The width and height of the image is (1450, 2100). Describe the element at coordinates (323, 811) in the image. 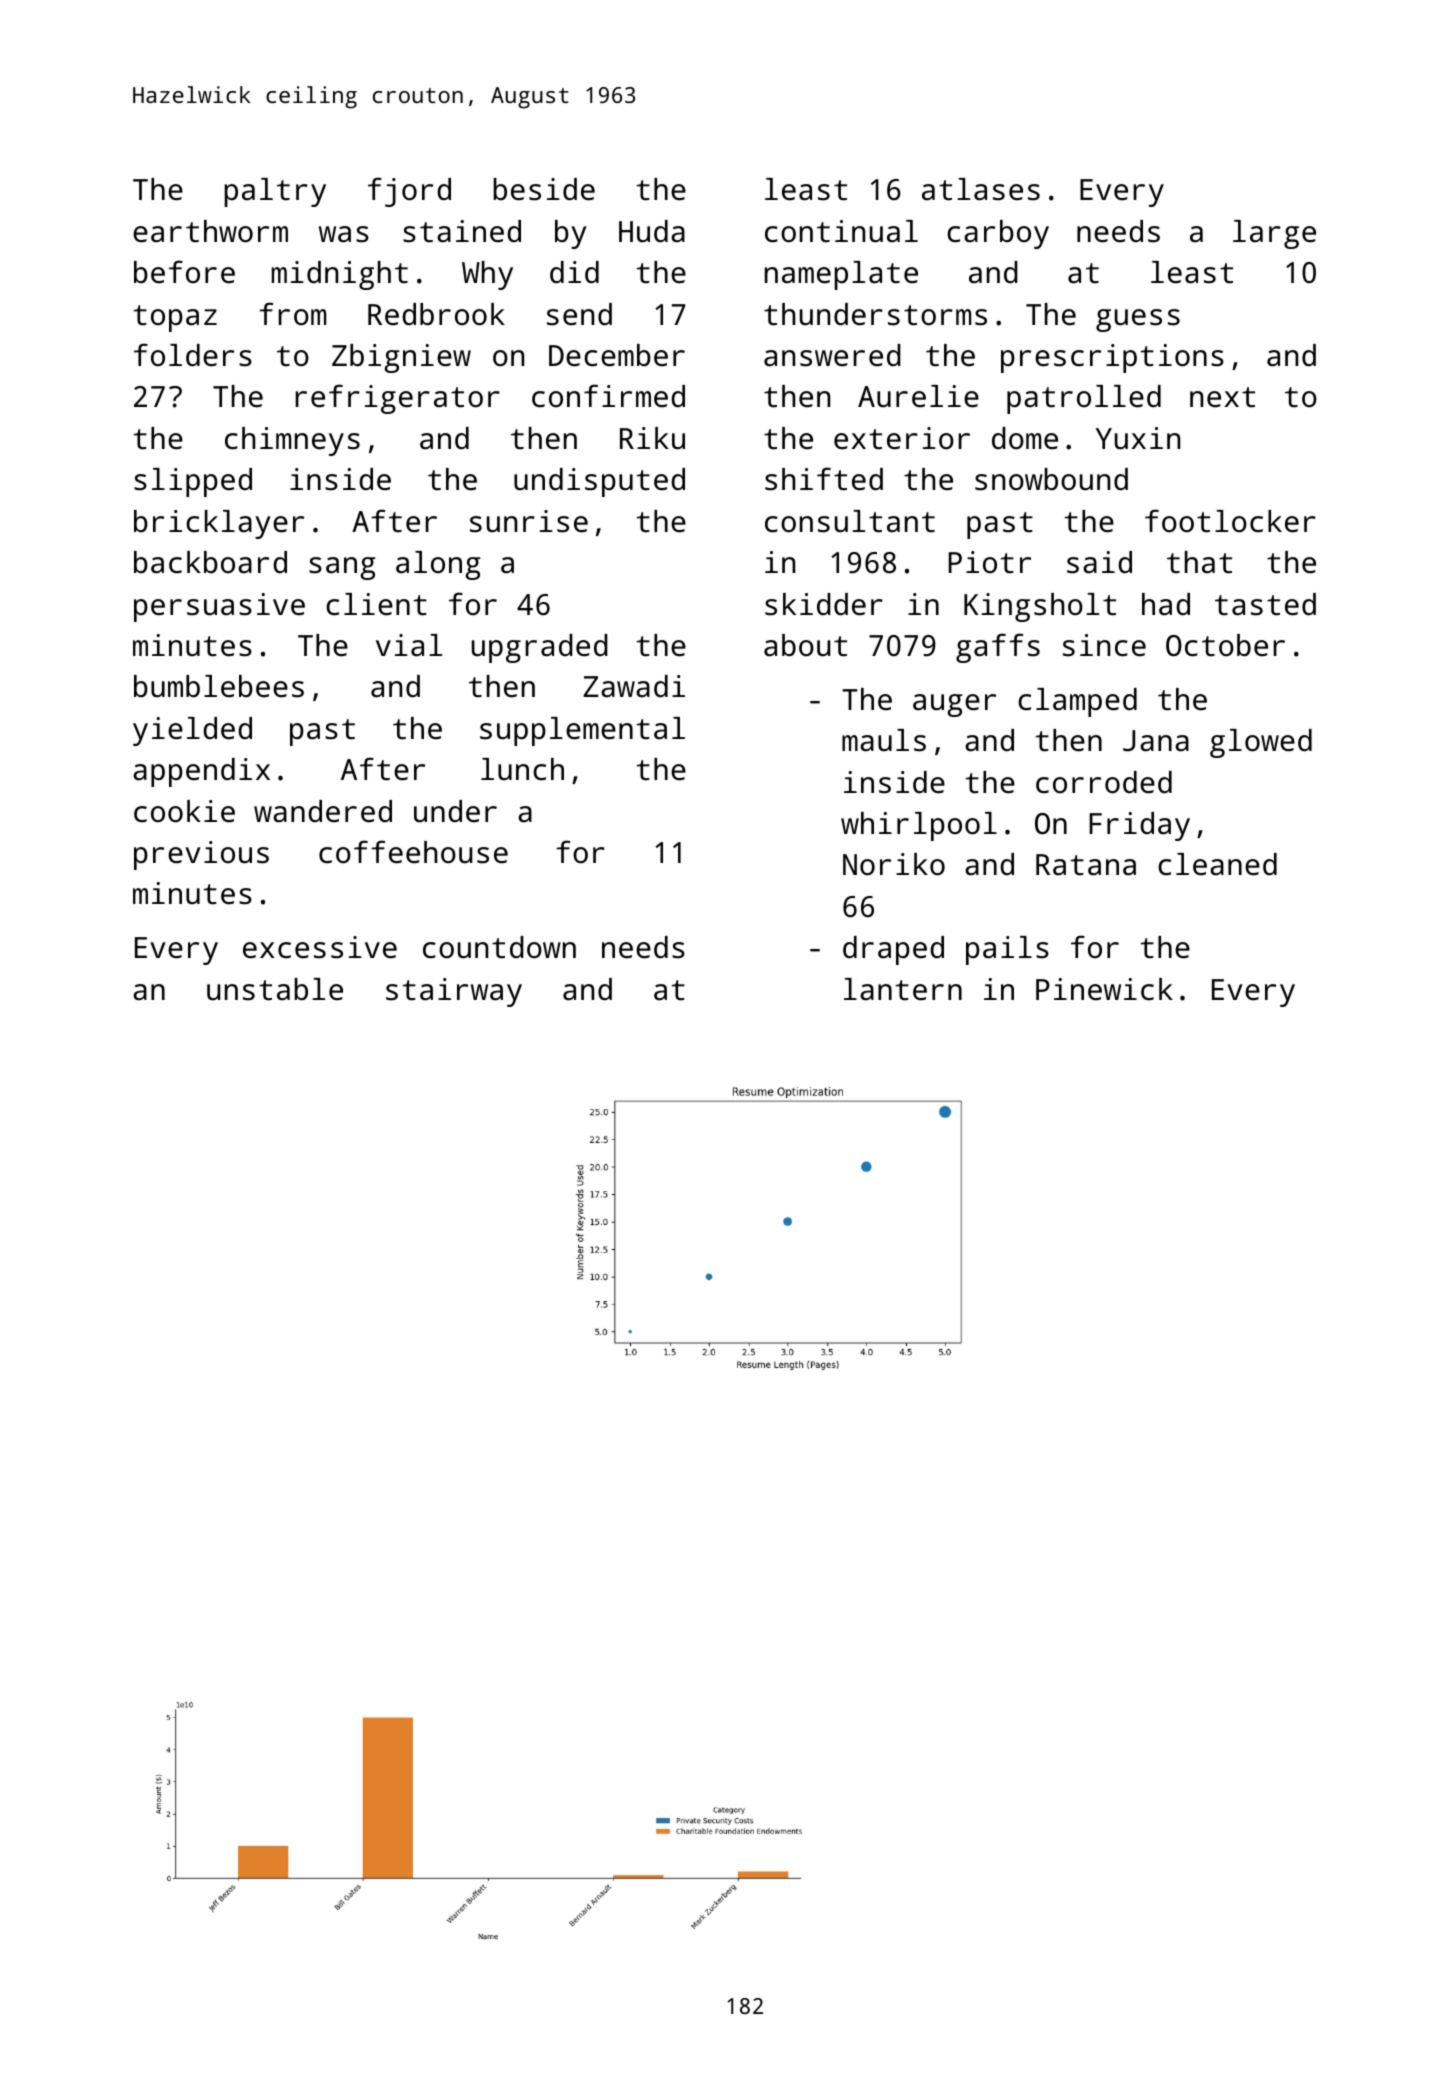

I see `wandered` at that location.
